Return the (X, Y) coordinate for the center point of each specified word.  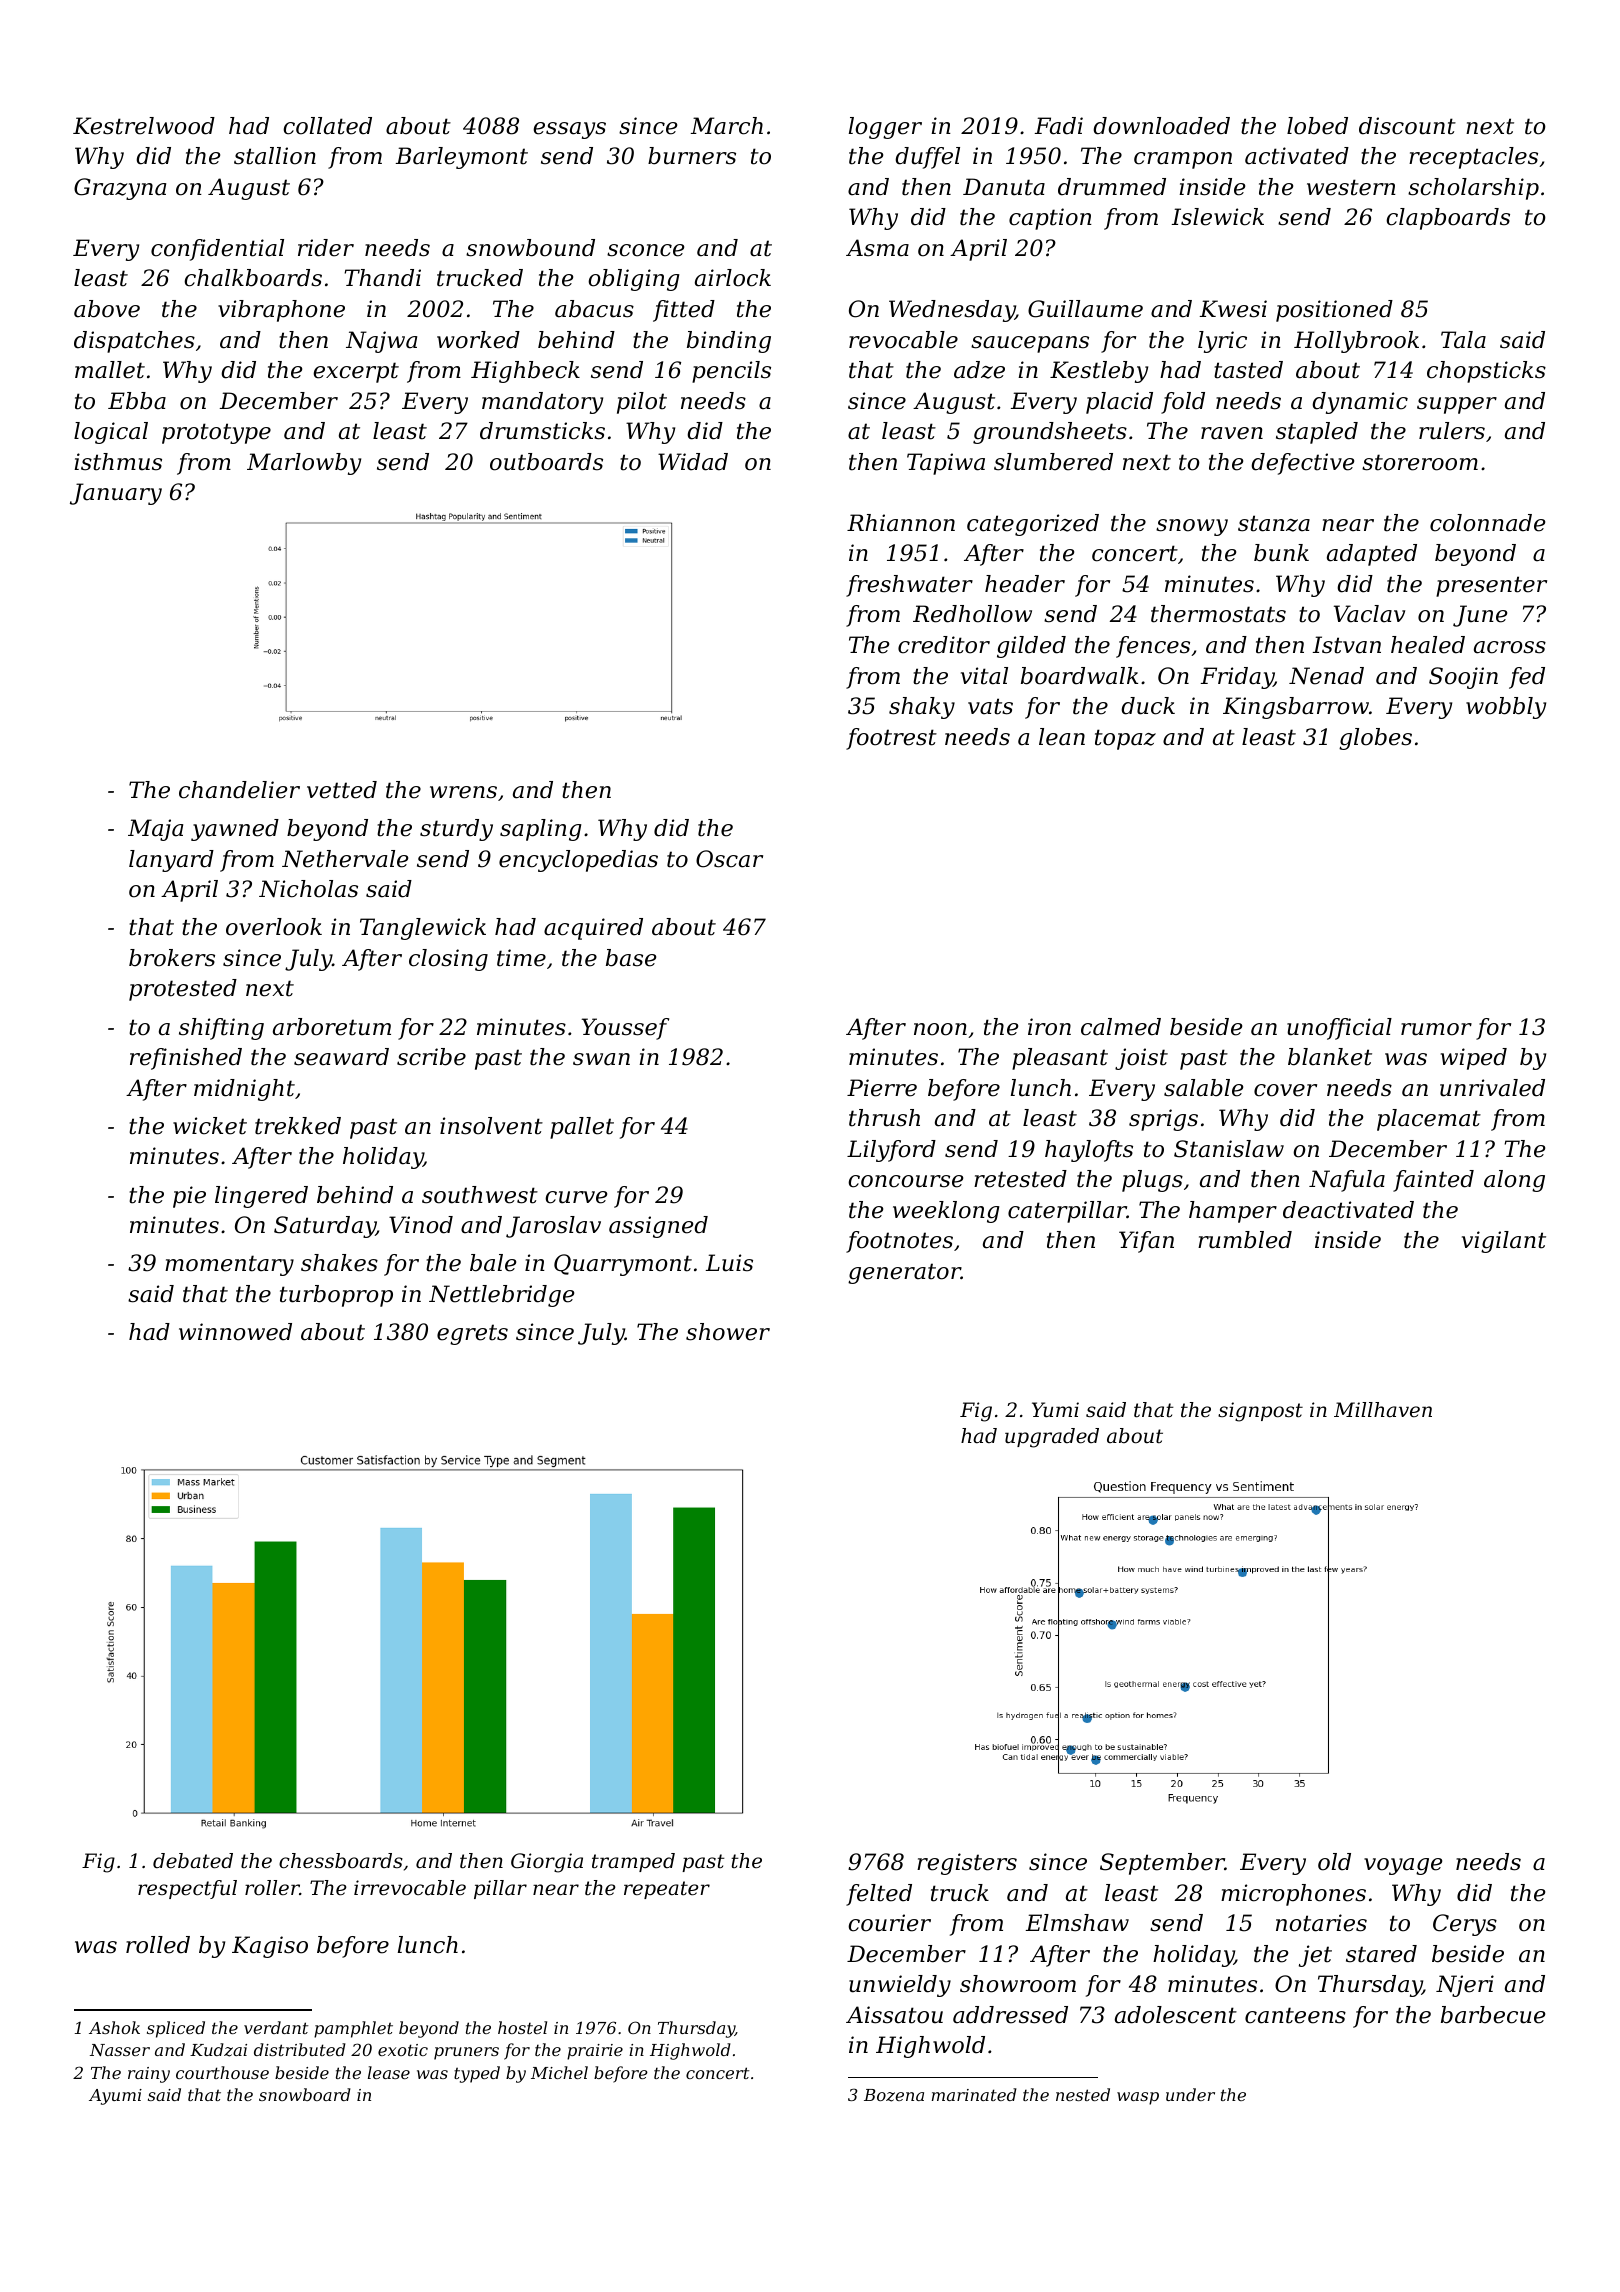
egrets (472, 1334)
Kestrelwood (144, 126)
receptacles (1473, 158)
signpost (1260, 1412)
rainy (149, 2075)
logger (885, 128)
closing (448, 960)
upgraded (1052, 1438)
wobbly (1506, 708)
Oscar (729, 859)
